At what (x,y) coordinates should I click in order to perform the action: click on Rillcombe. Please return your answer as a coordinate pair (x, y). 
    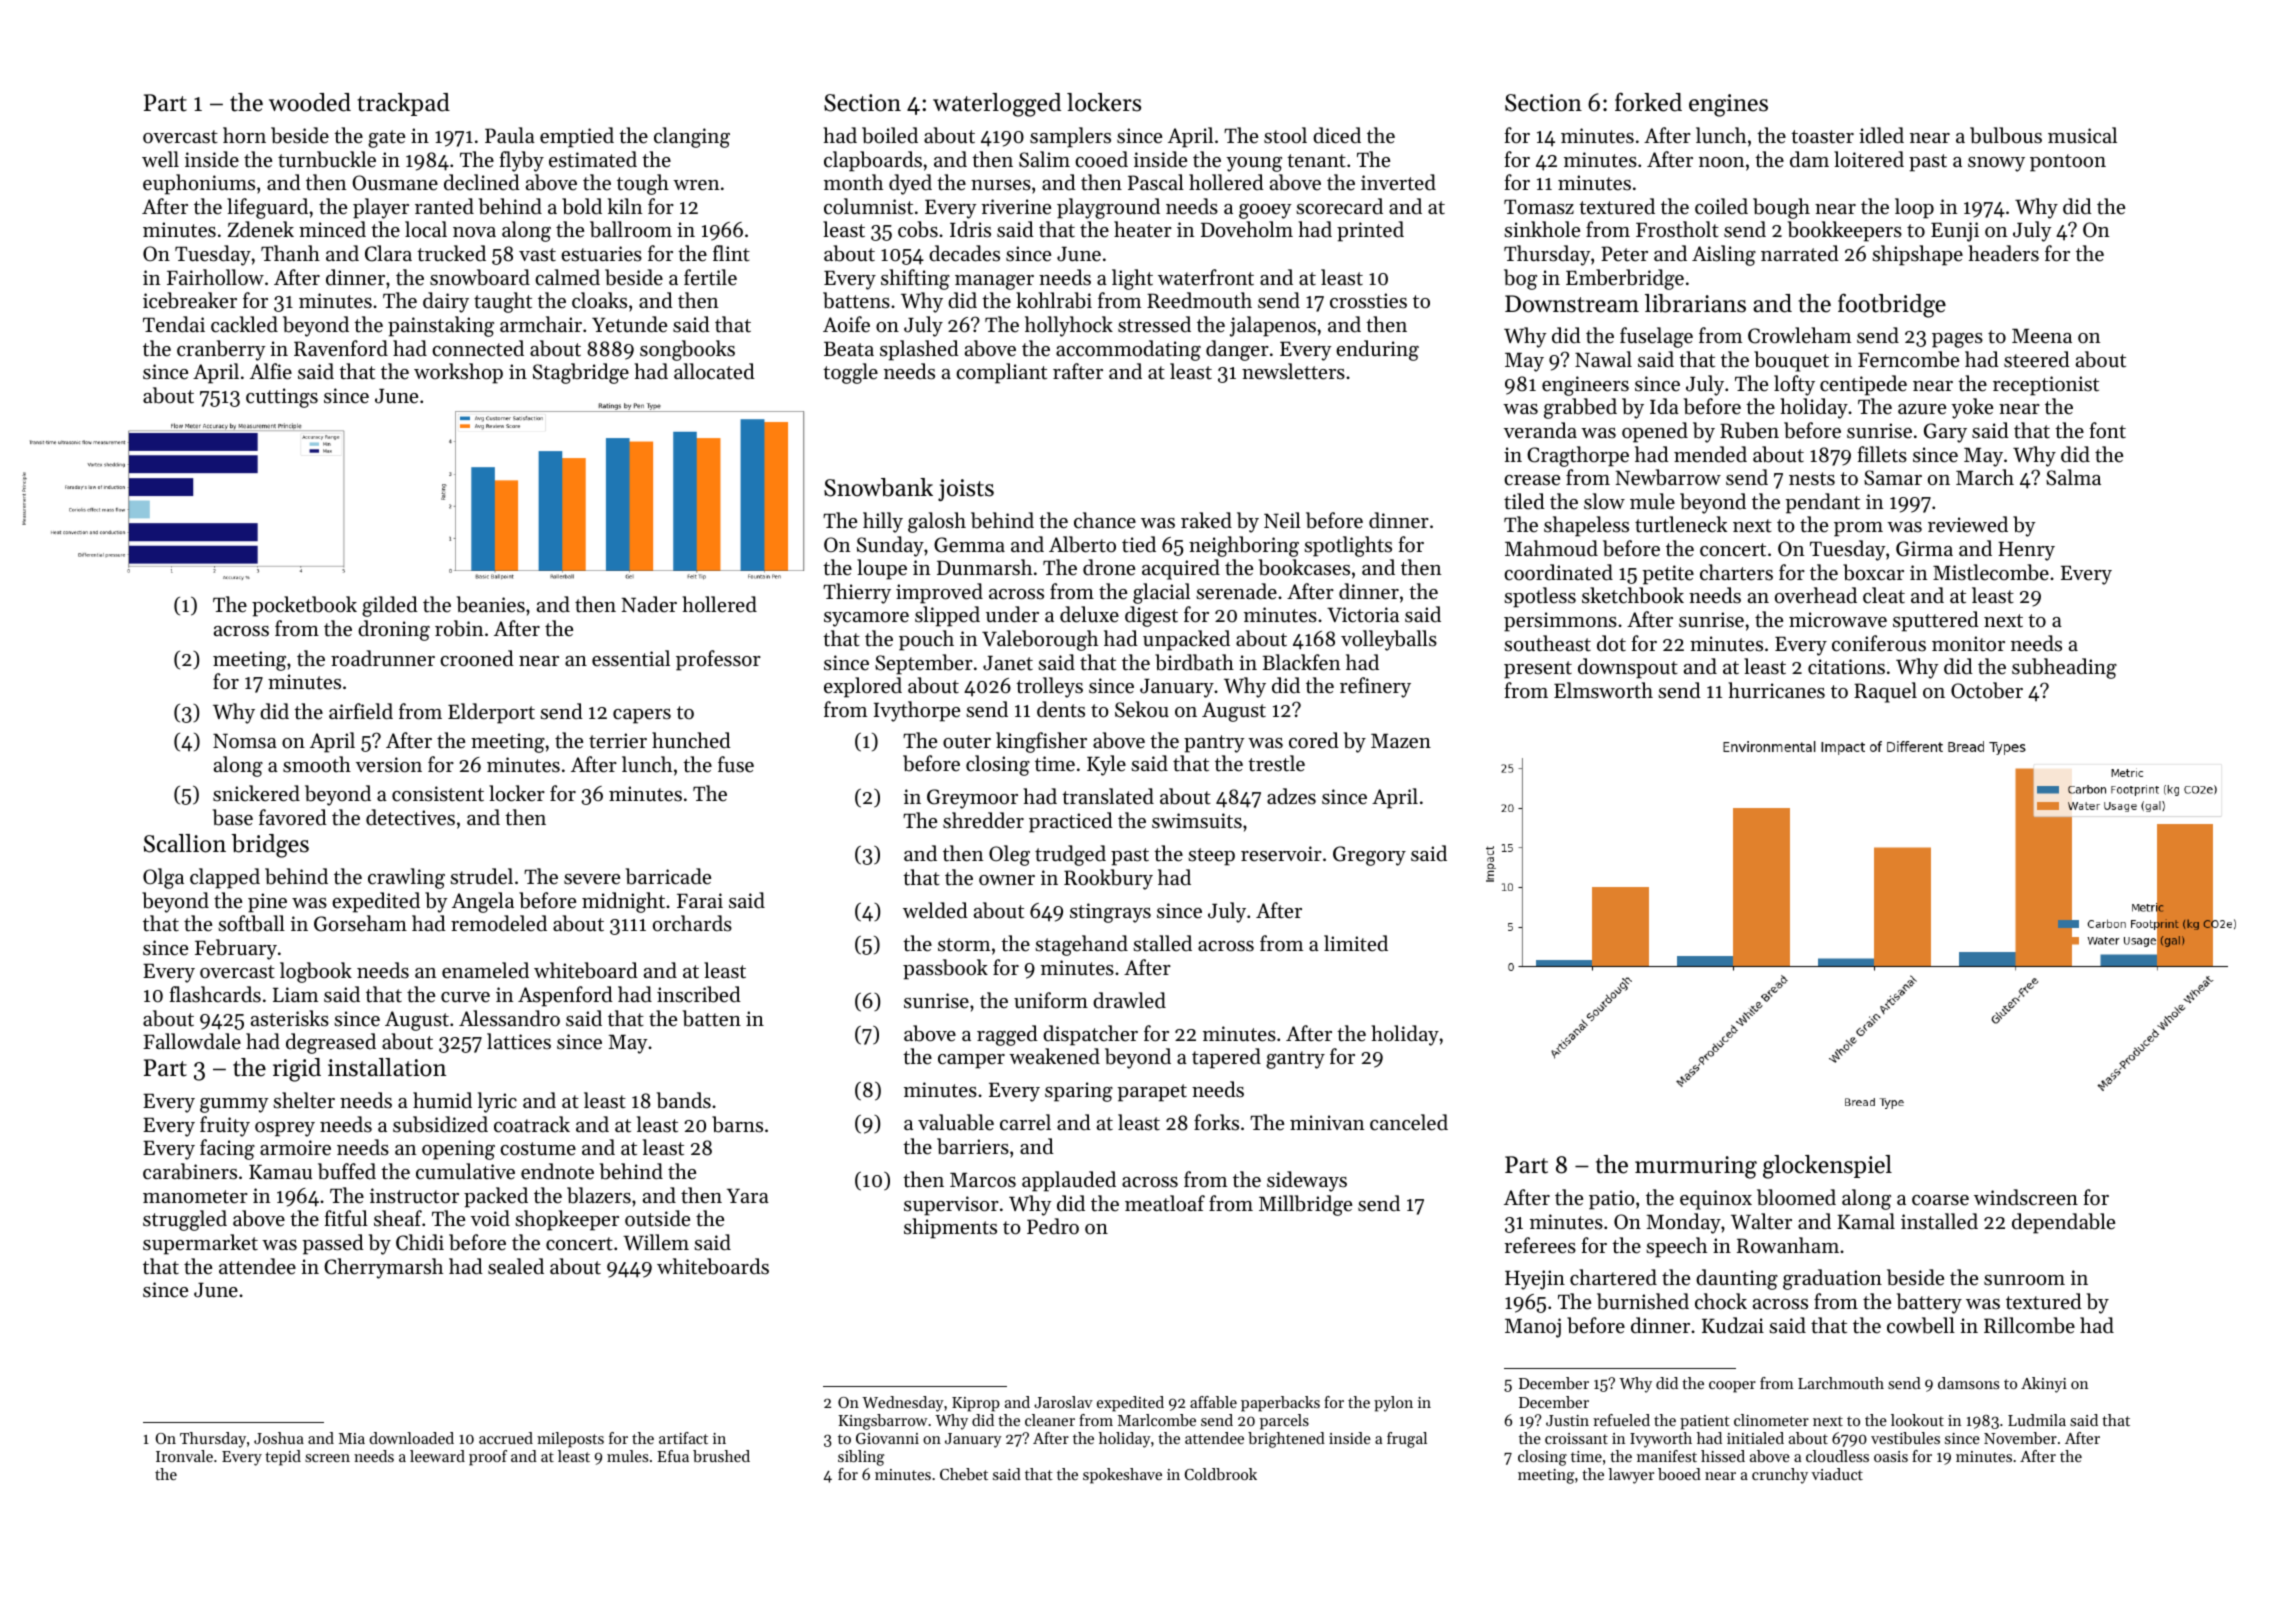
    Looking at the image, I should click on (2029, 1325).
